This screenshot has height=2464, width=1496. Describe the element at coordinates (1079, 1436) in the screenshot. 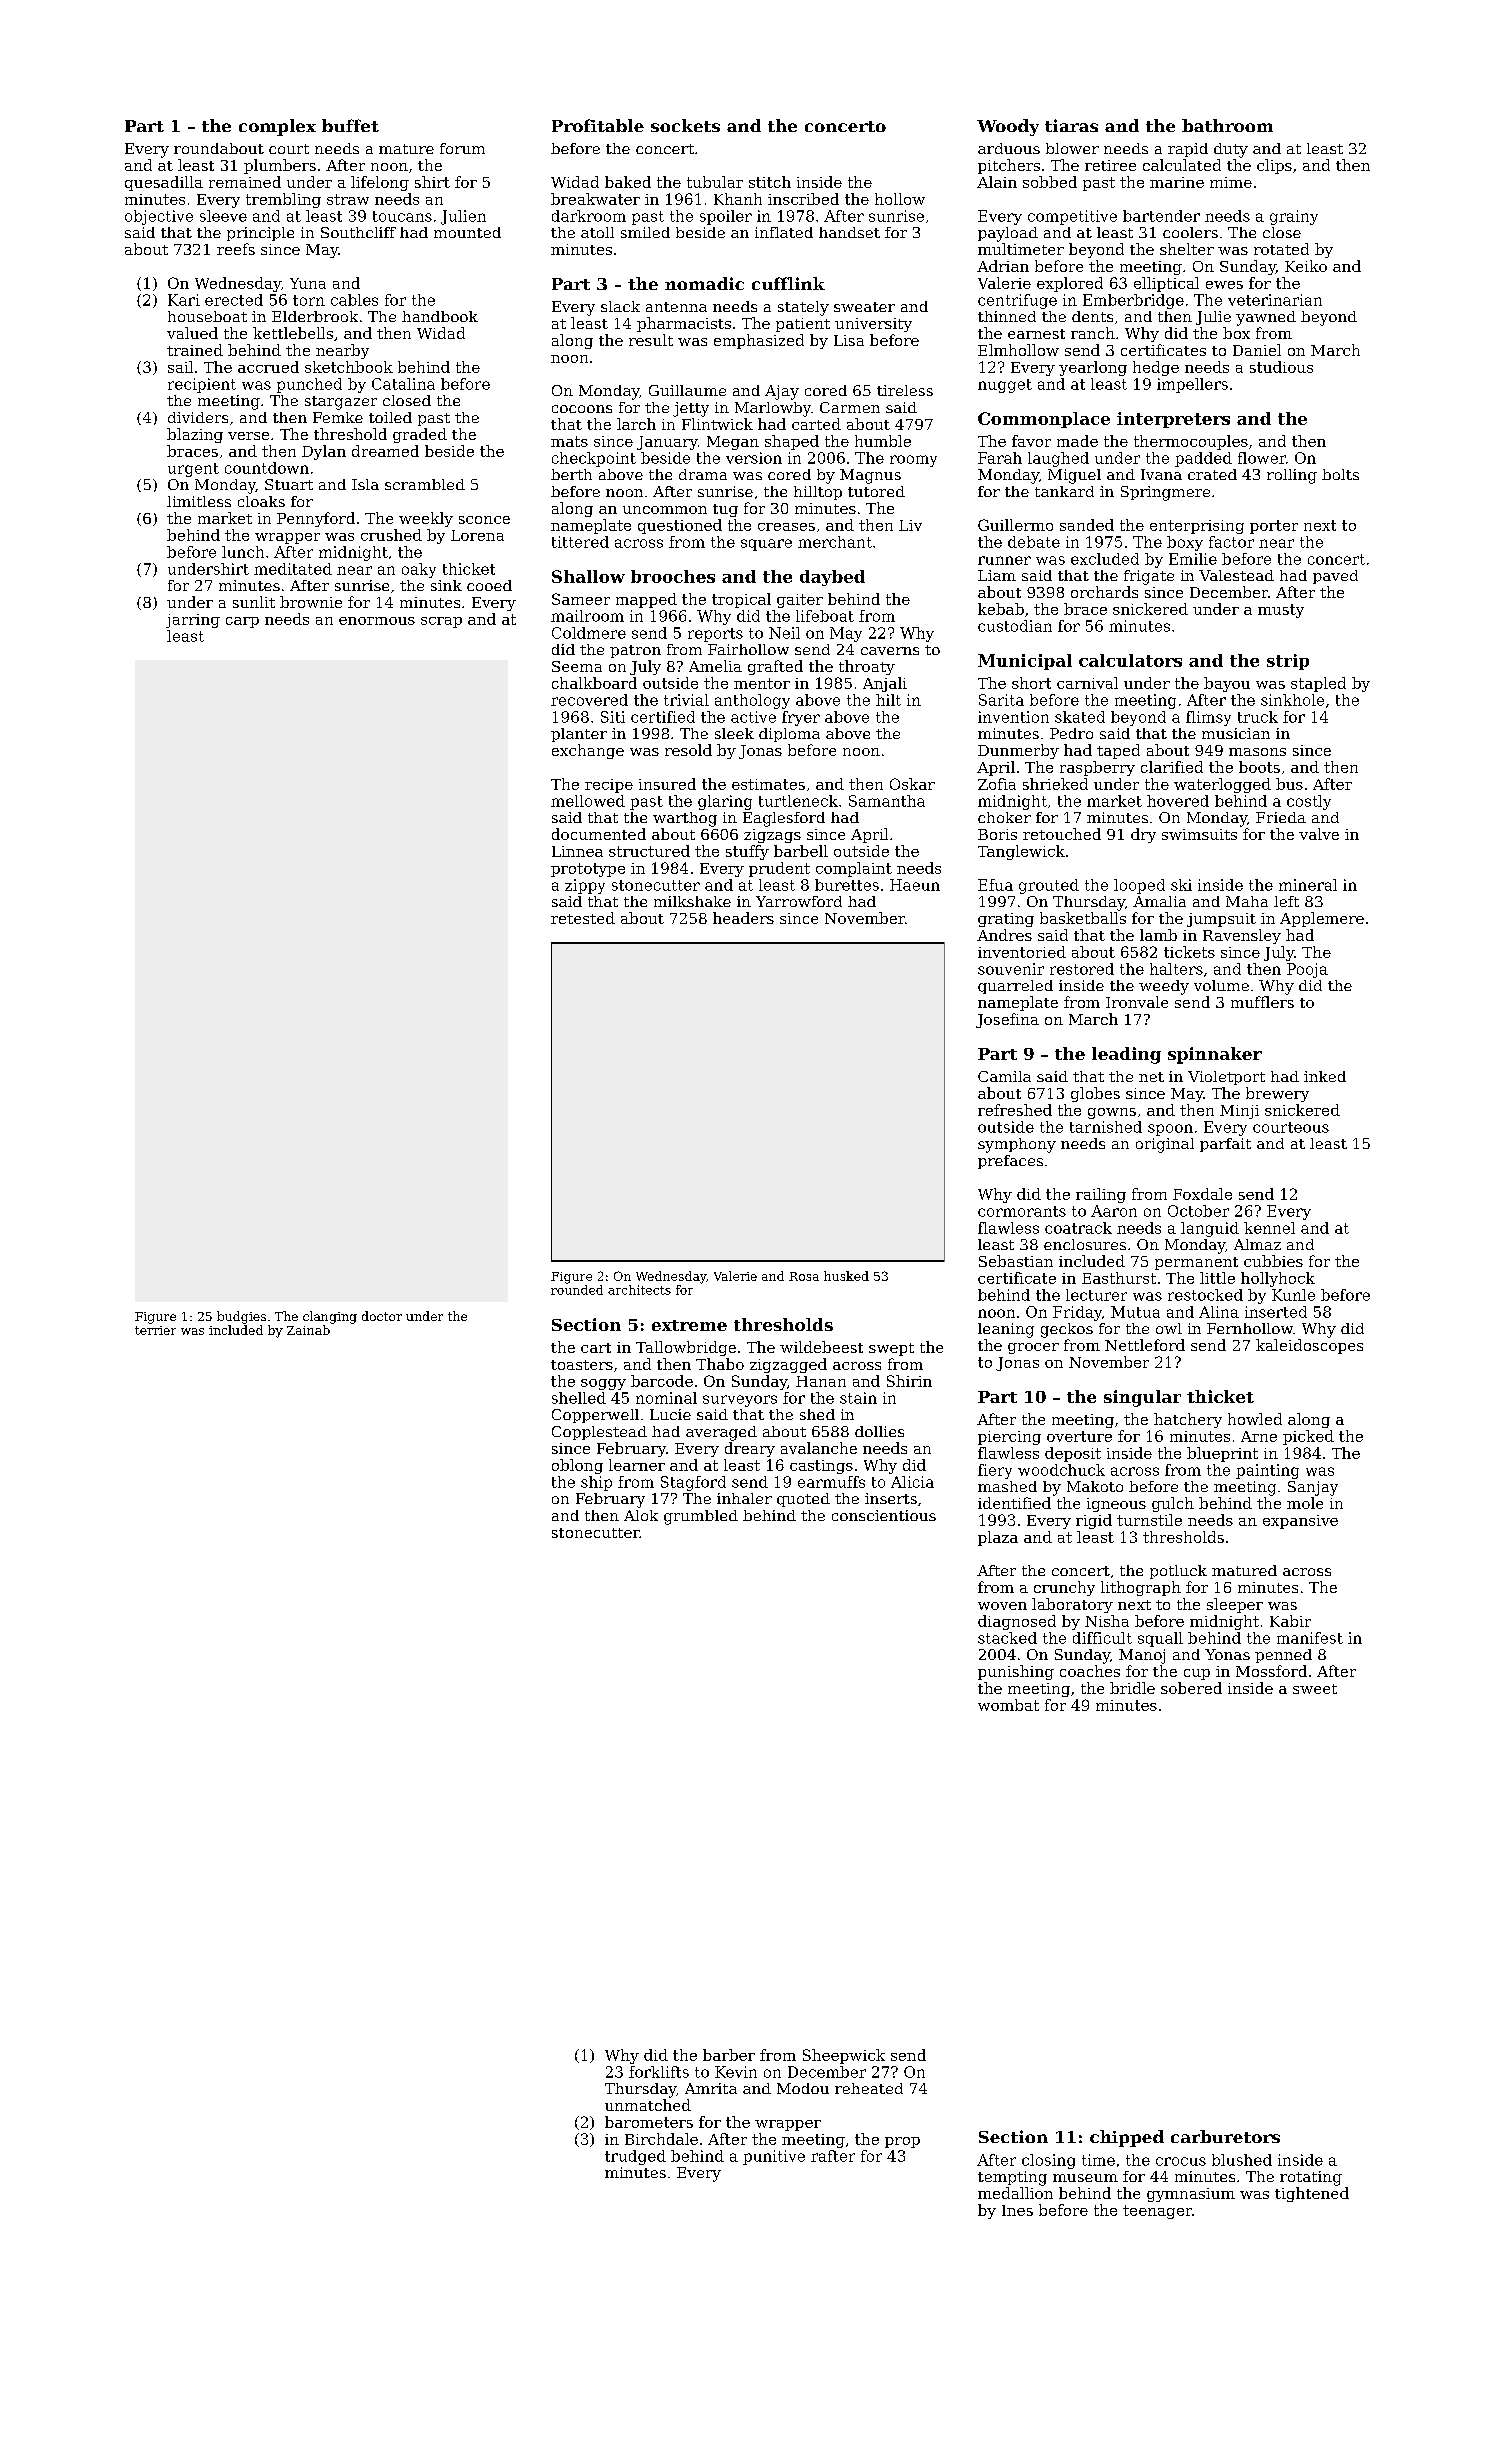

I see `overture` at that location.
